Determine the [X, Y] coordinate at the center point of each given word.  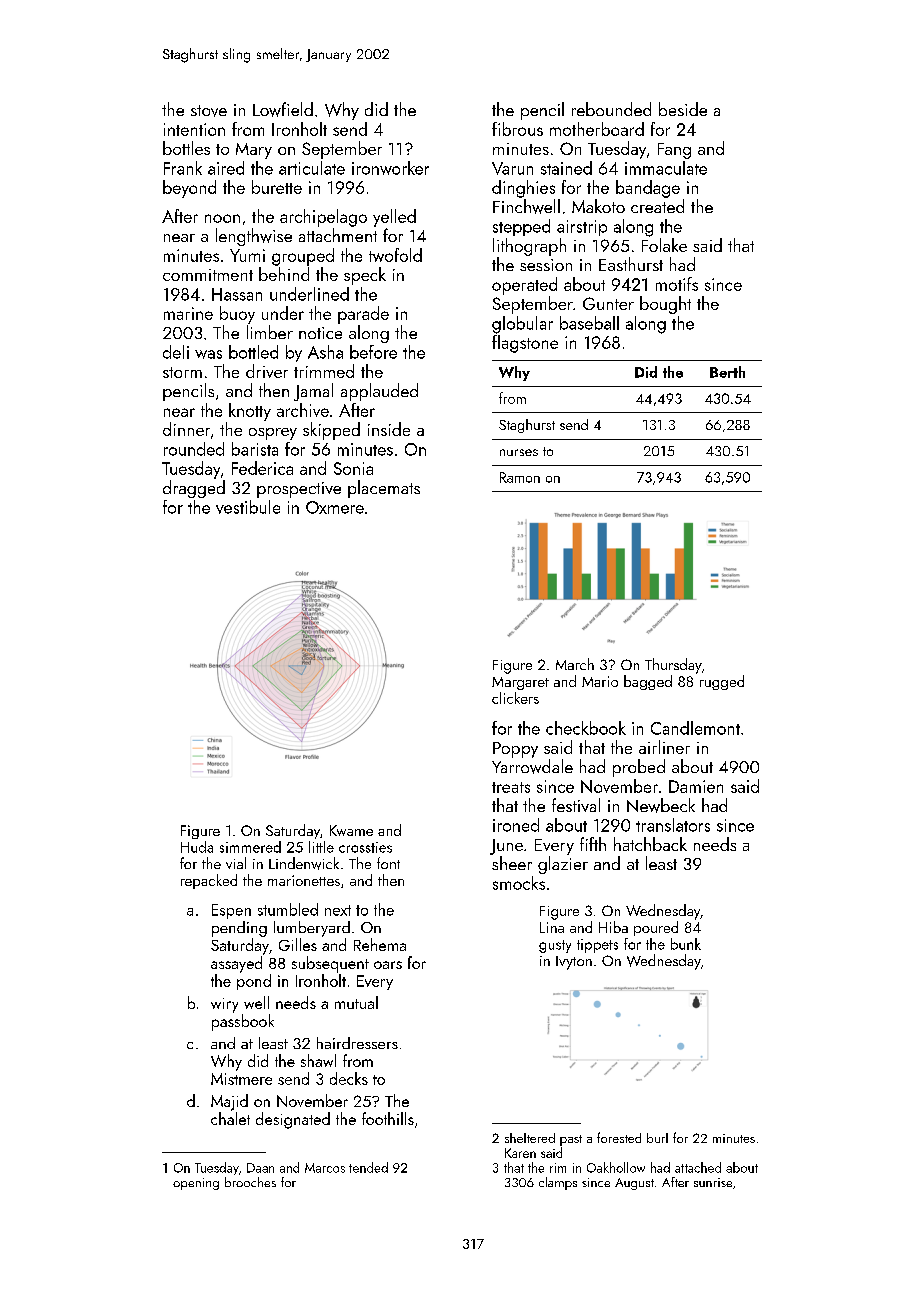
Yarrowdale [532, 766]
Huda [197, 847]
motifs [677, 284]
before [373, 352]
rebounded [611, 109]
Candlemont [695, 728]
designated [293, 1120]
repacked [209, 881]
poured [656, 928]
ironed [516, 825]
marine [188, 313]
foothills [388, 1118]
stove [209, 111]
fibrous [517, 129]
